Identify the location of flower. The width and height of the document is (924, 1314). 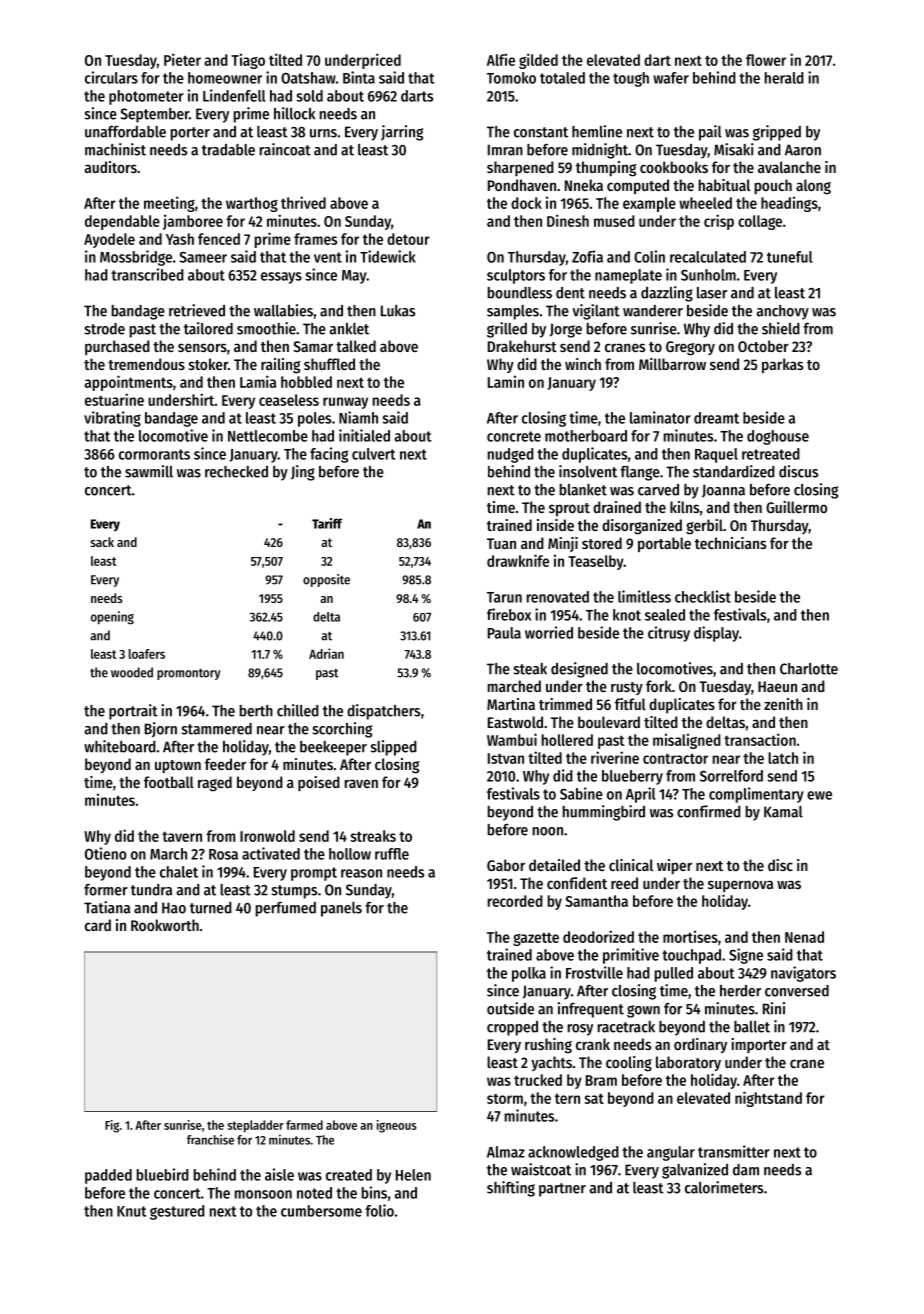
(766, 60).
